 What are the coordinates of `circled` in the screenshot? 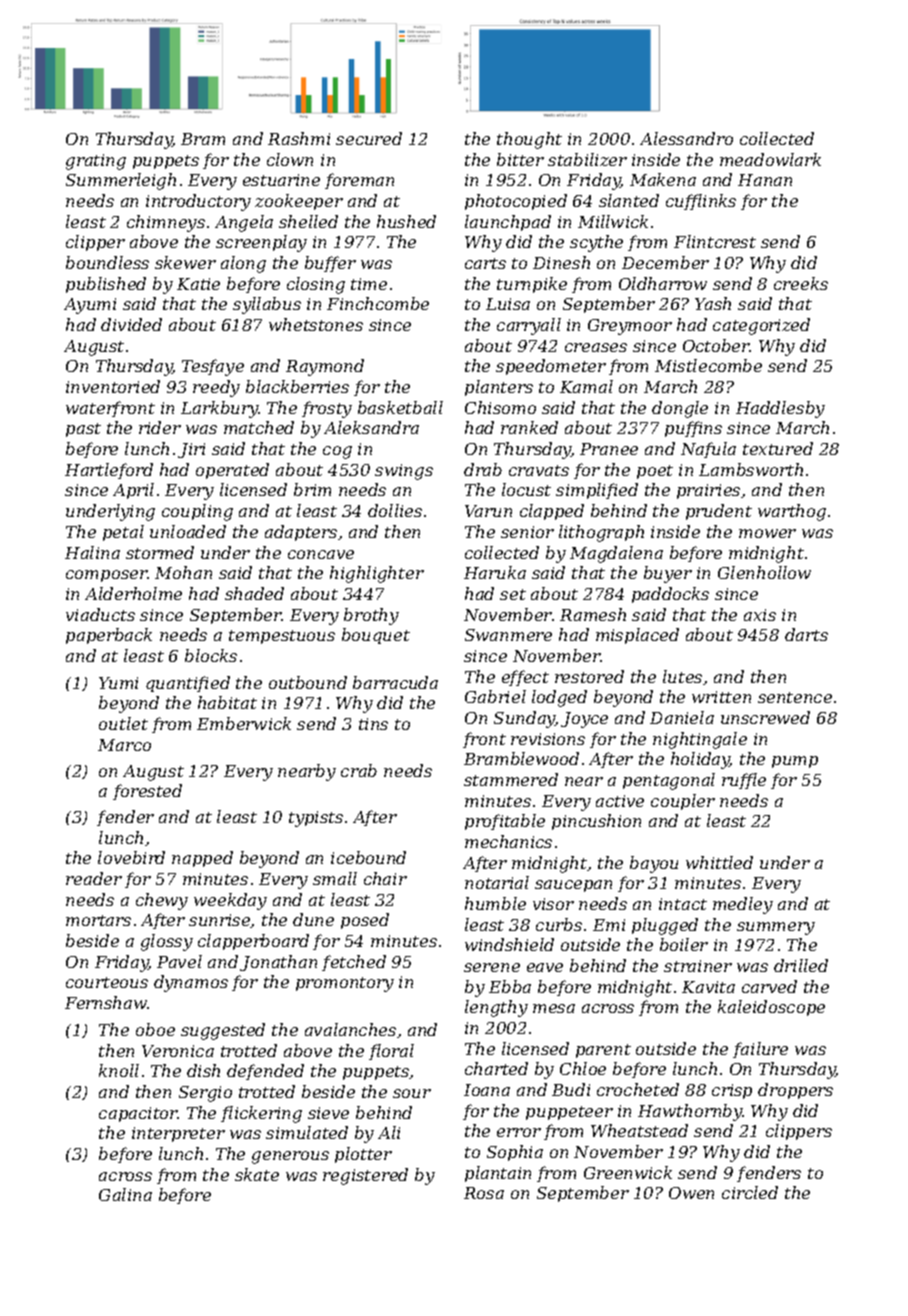 It's located at (750, 1192).
